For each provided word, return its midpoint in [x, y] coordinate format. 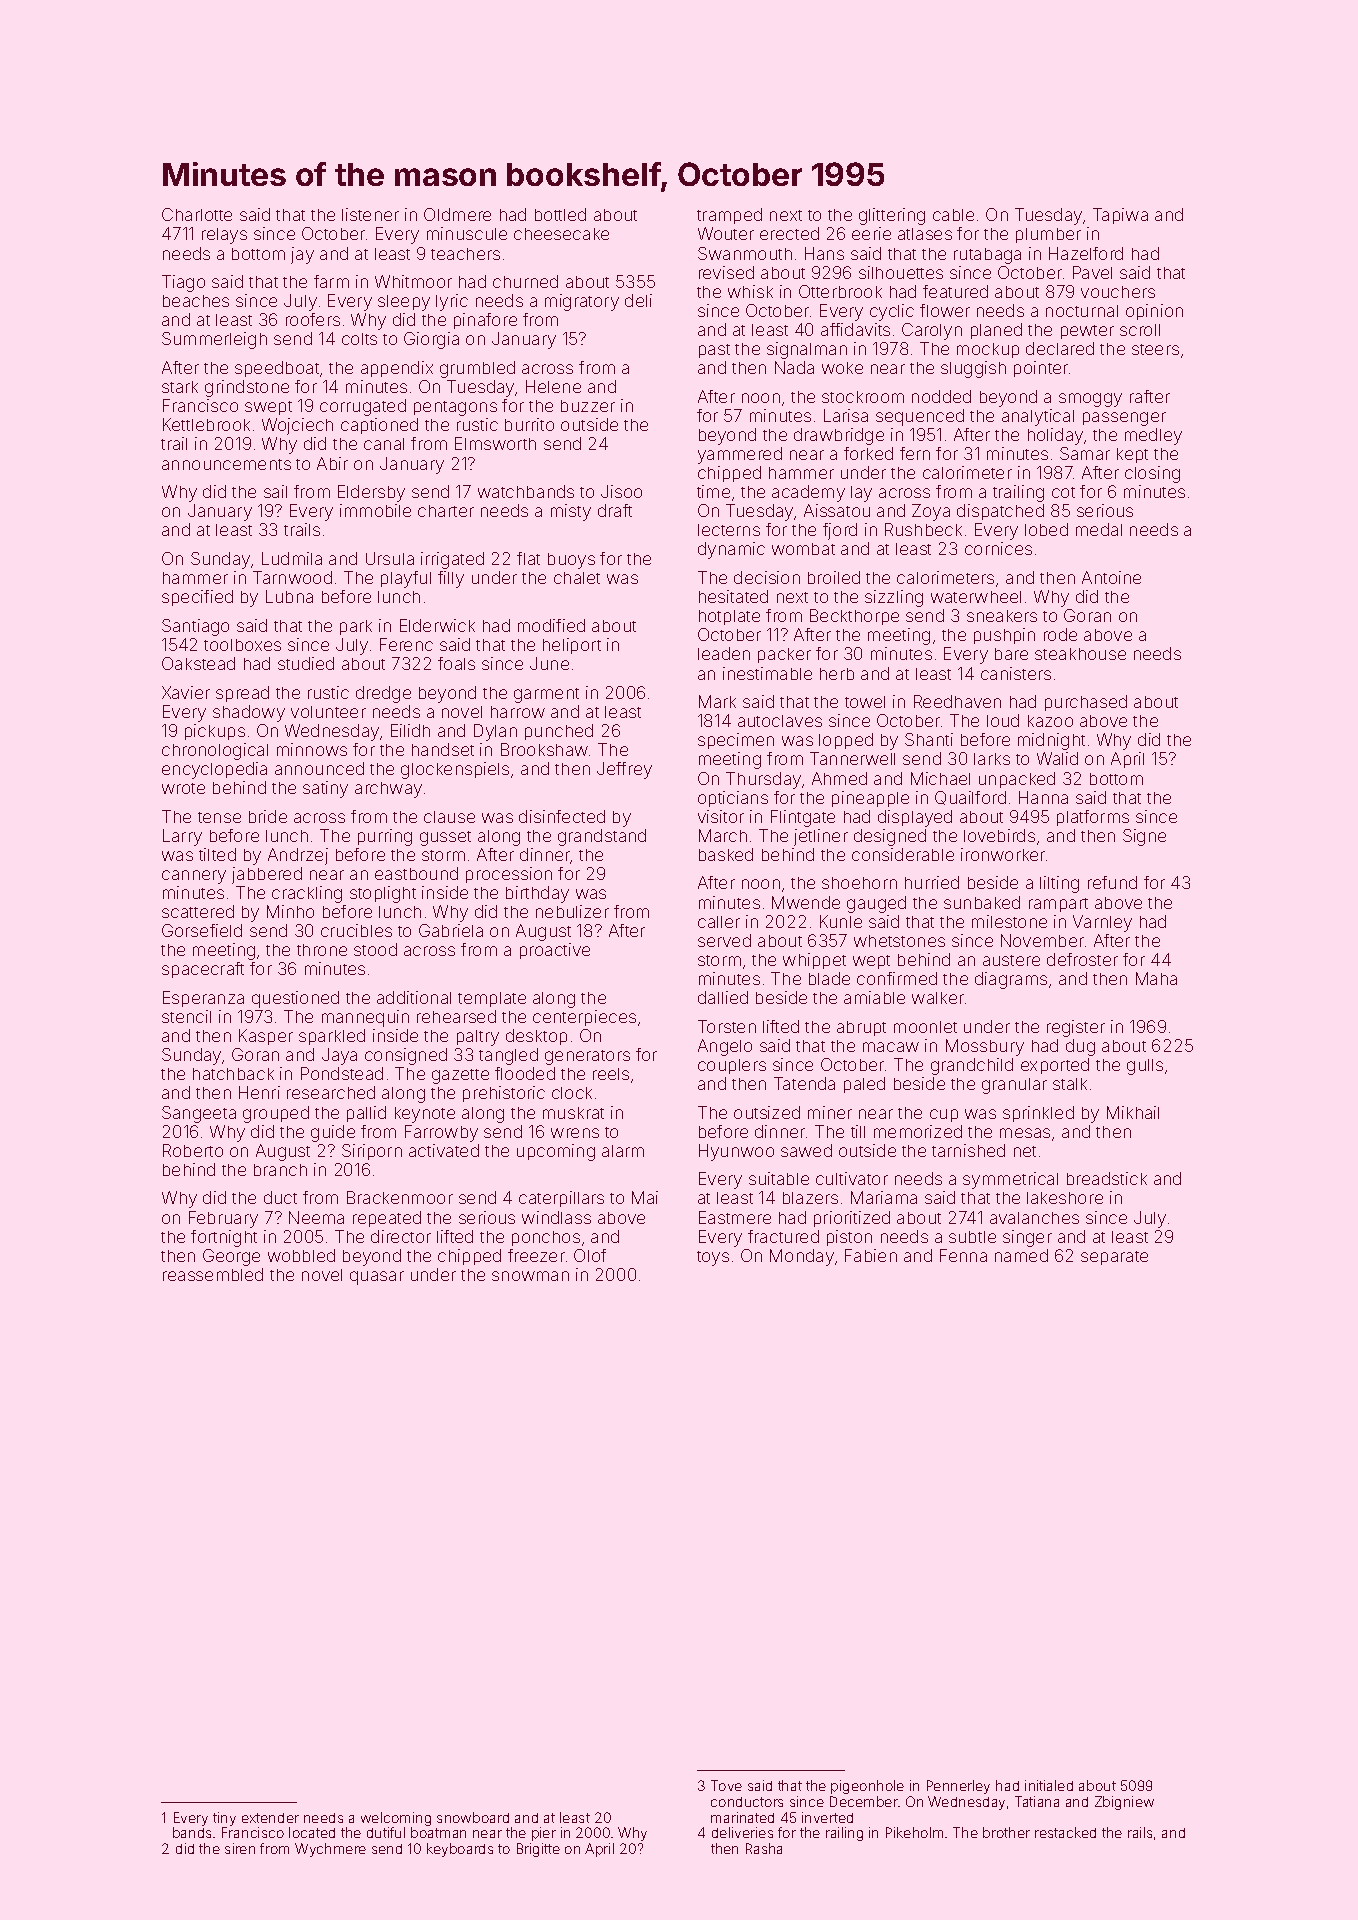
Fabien [871, 1255]
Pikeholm [914, 1832]
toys [713, 1258]
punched [559, 732]
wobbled [301, 1255]
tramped [729, 216]
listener [370, 214]
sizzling [894, 598]
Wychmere [330, 1850]
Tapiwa [1120, 216]
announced [319, 768]
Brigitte [538, 1850]
